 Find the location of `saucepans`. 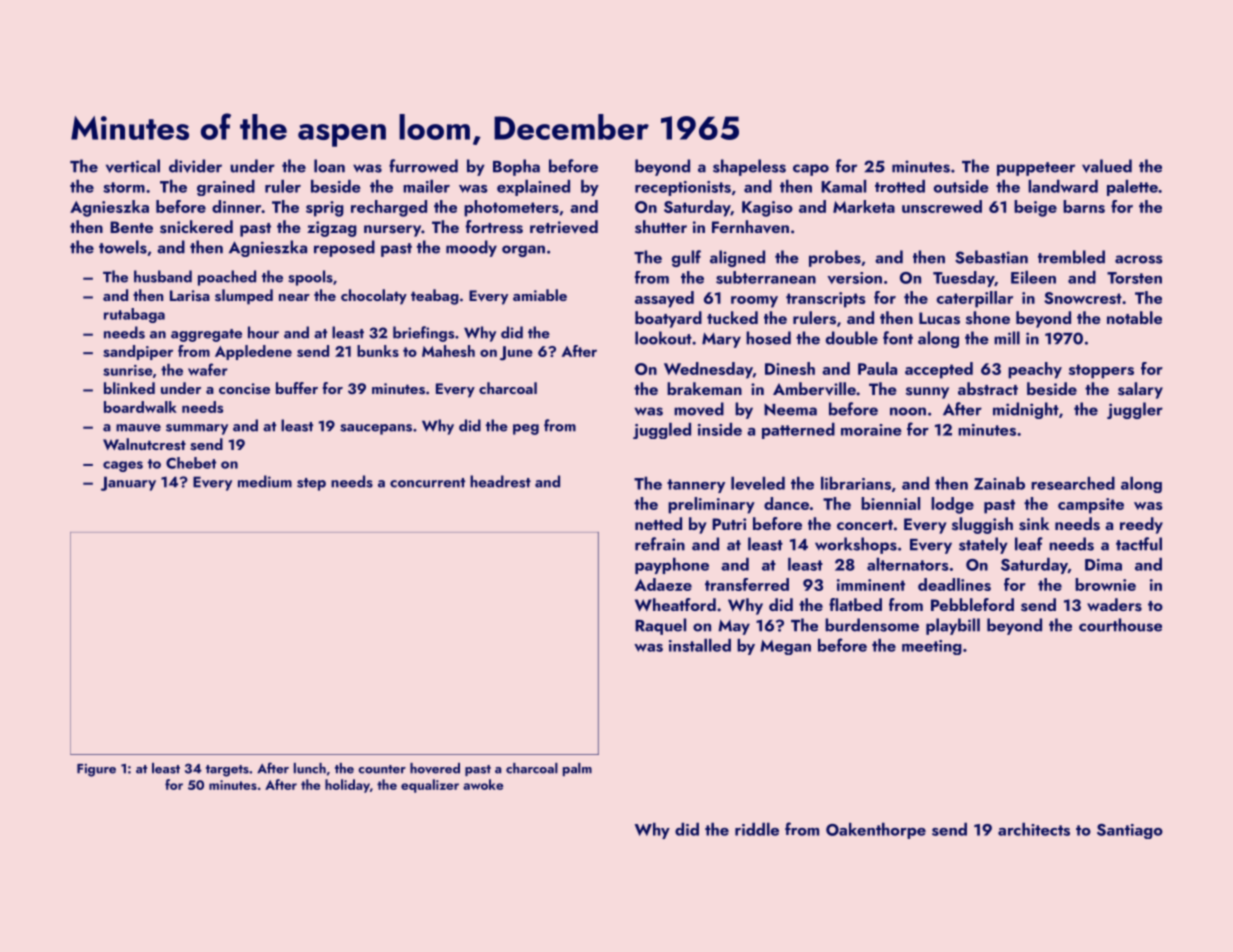

saucepans is located at coordinates (376, 429).
